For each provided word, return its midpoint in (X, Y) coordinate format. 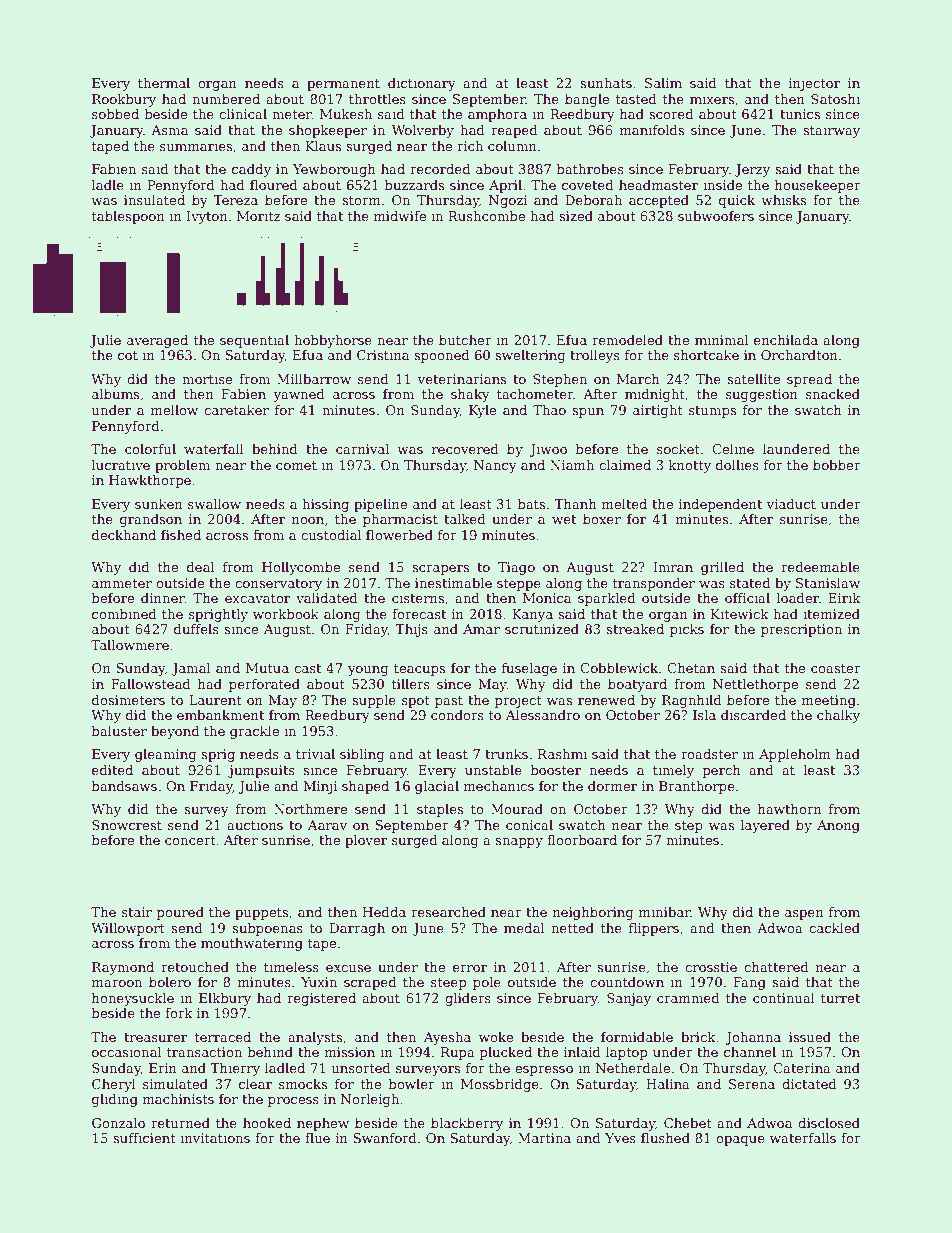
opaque (740, 1141)
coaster (836, 668)
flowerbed (399, 535)
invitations (215, 1138)
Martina (544, 1138)
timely (673, 771)
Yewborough (334, 170)
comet (296, 465)
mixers (712, 99)
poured (180, 913)
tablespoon (128, 217)
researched (448, 912)
